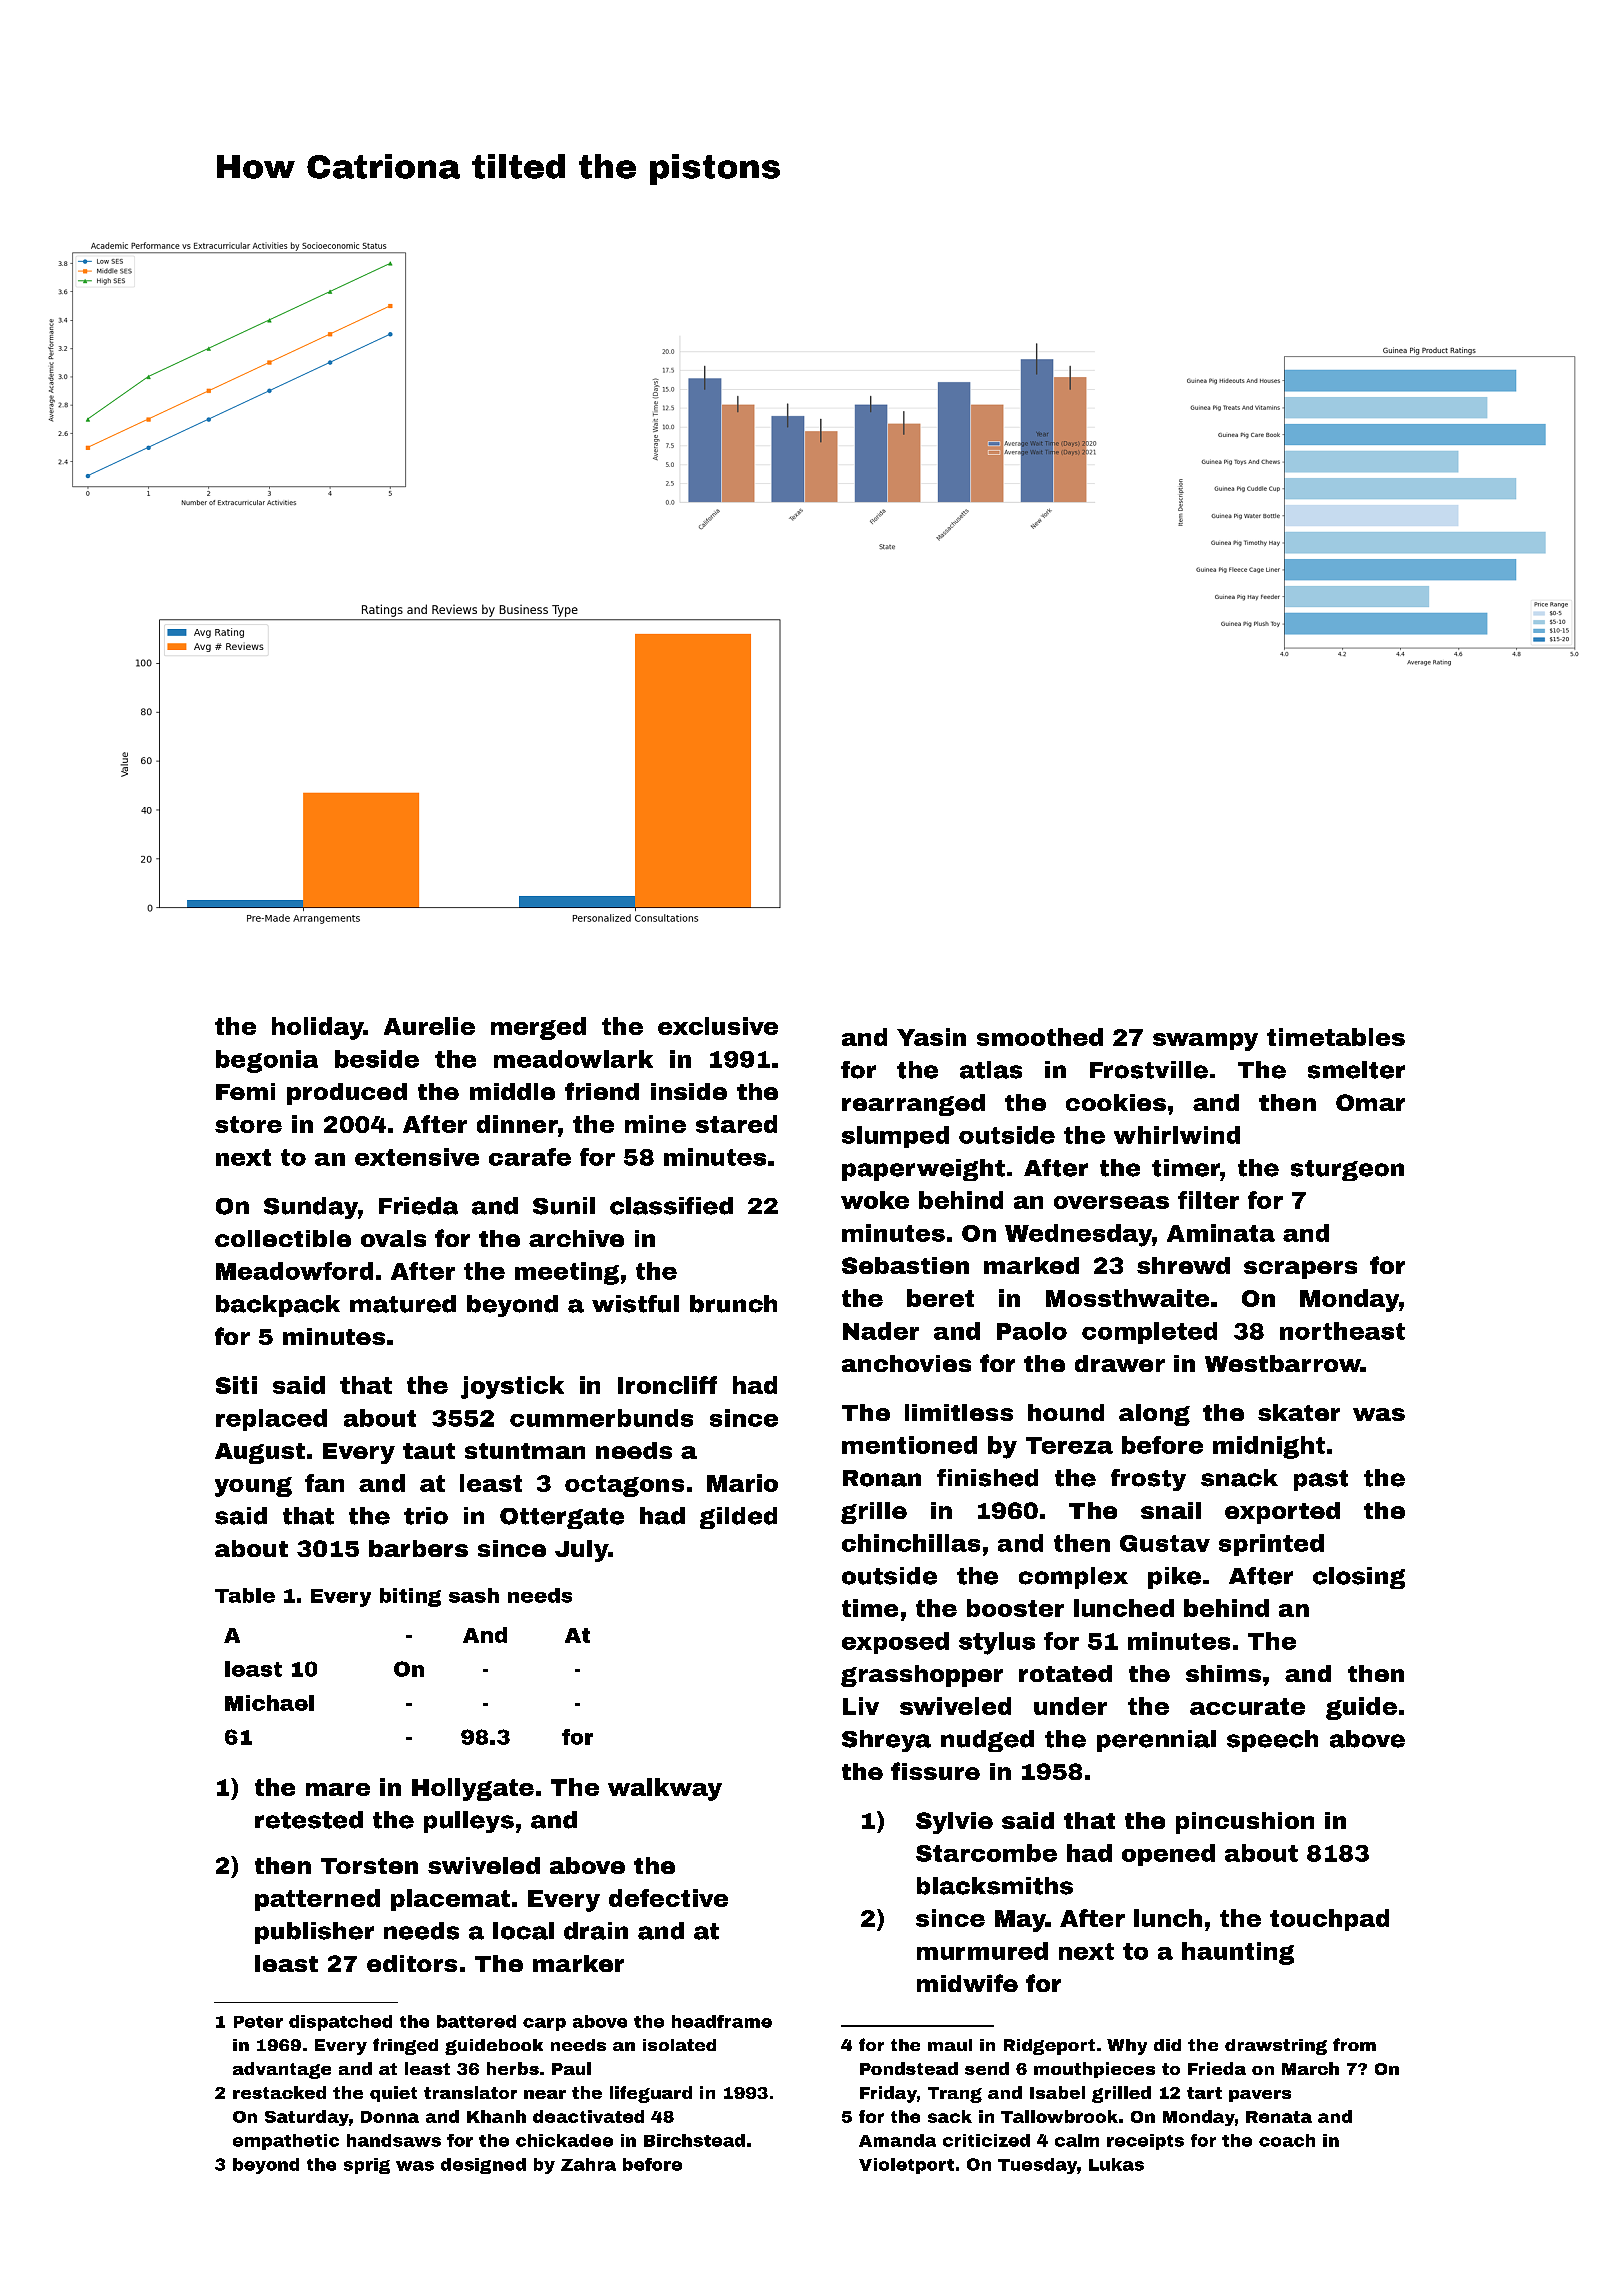 This page has width=1620, height=2292. I want to click on taut, so click(429, 1451).
